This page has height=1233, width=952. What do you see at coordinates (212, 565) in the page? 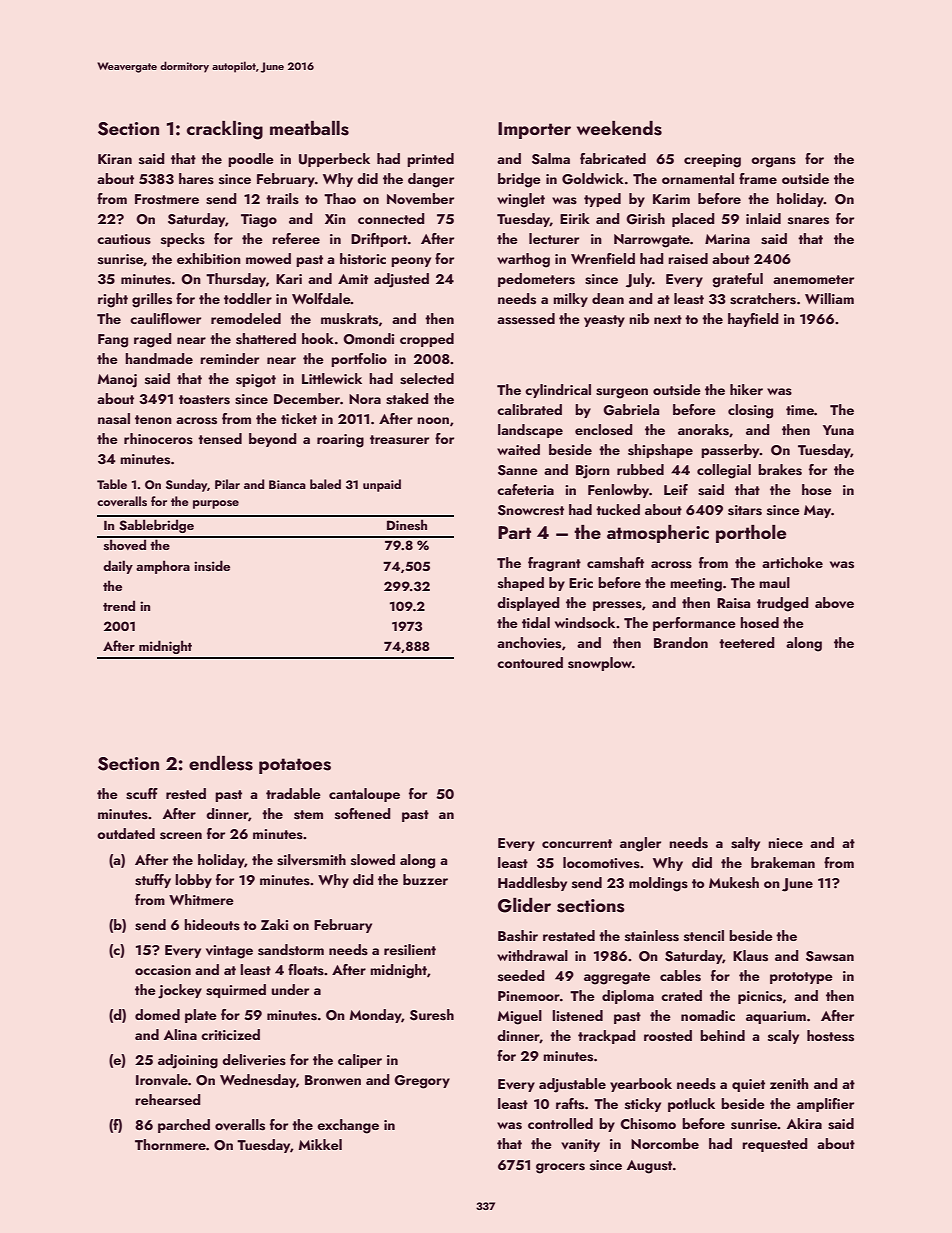
I see `inside` at bounding box center [212, 565].
